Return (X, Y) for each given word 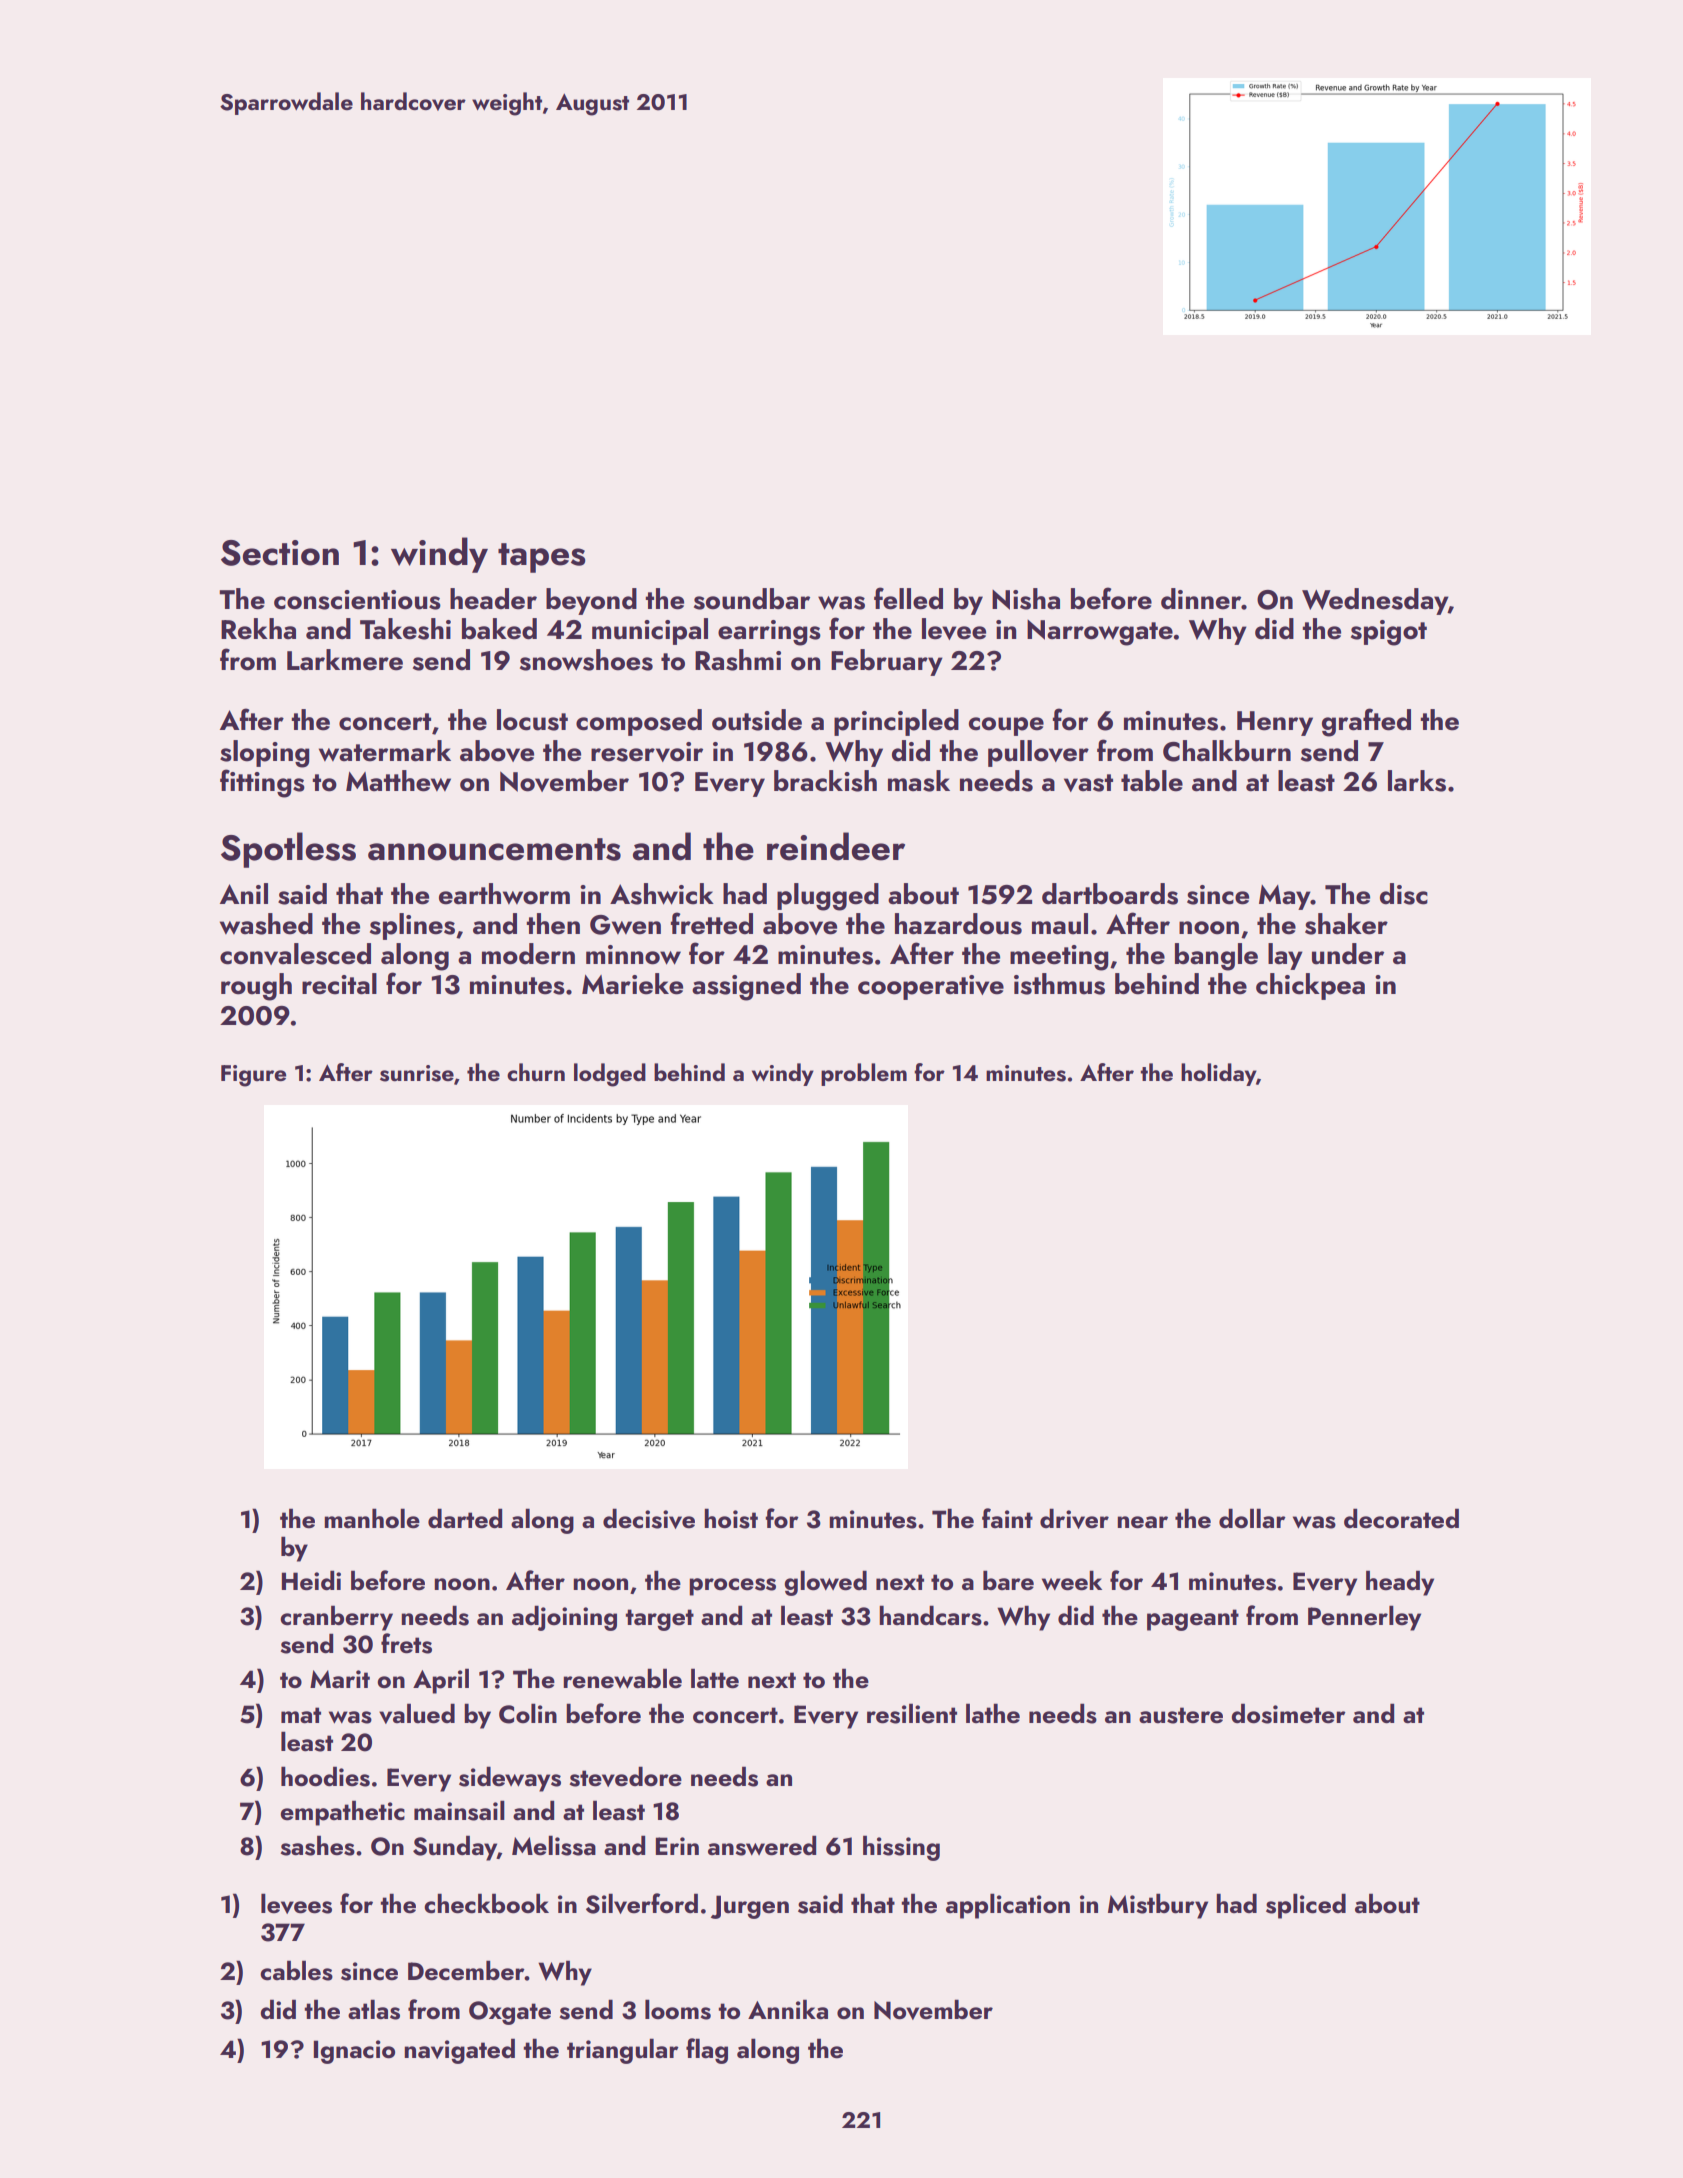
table (1152, 781)
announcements (494, 849)
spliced (1306, 1906)
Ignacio (354, 2052)
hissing (901, 1848)
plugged (828, 897)
